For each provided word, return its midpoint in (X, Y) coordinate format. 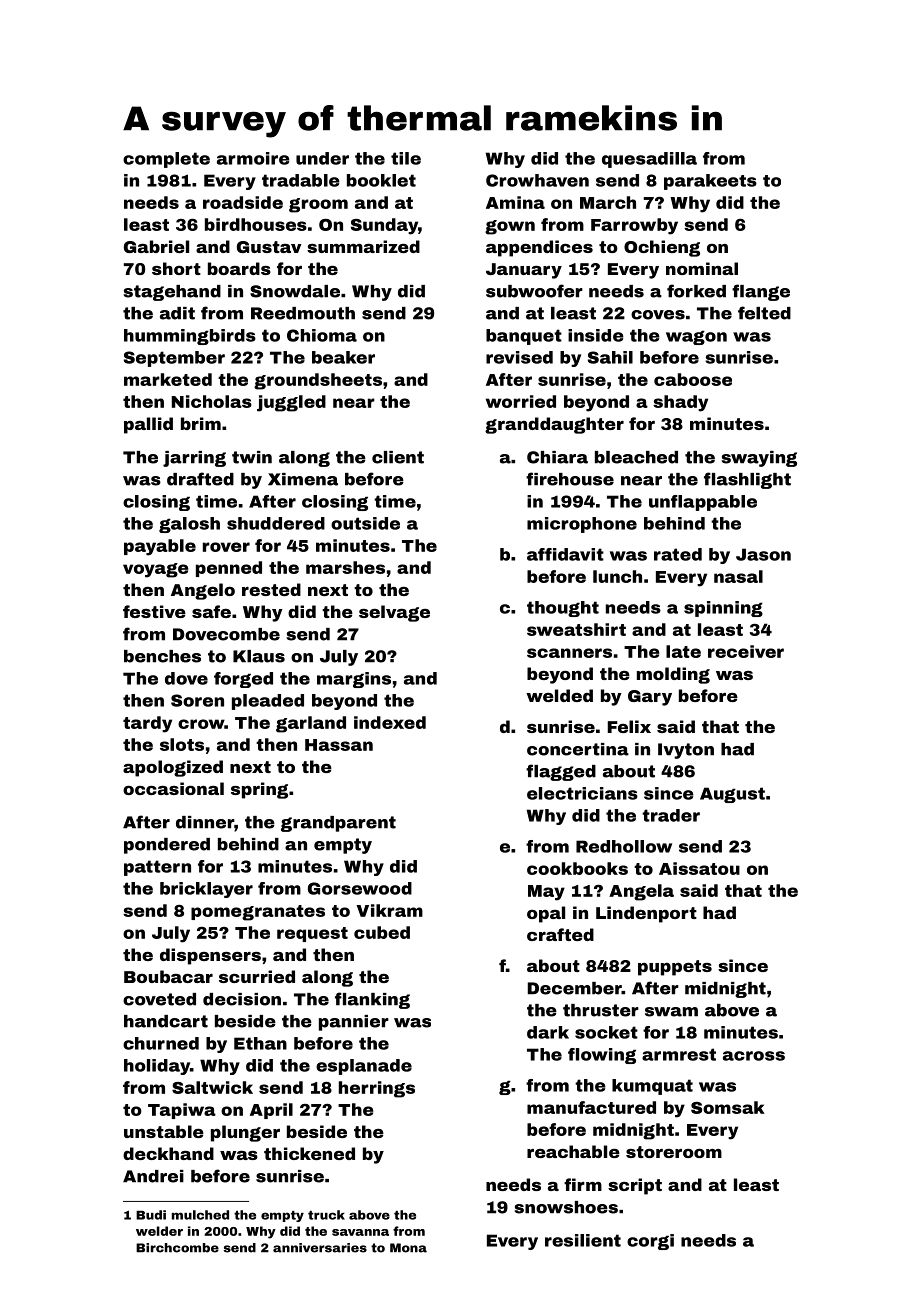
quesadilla (649, 160)
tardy (147, 724)
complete (166, 160)
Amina (515, 202)
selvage (394, 613)
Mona (408, 1248)
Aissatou (699, 868)
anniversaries (320, 1248)
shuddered (276, 523)
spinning (723, 609)
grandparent (338, 824)
